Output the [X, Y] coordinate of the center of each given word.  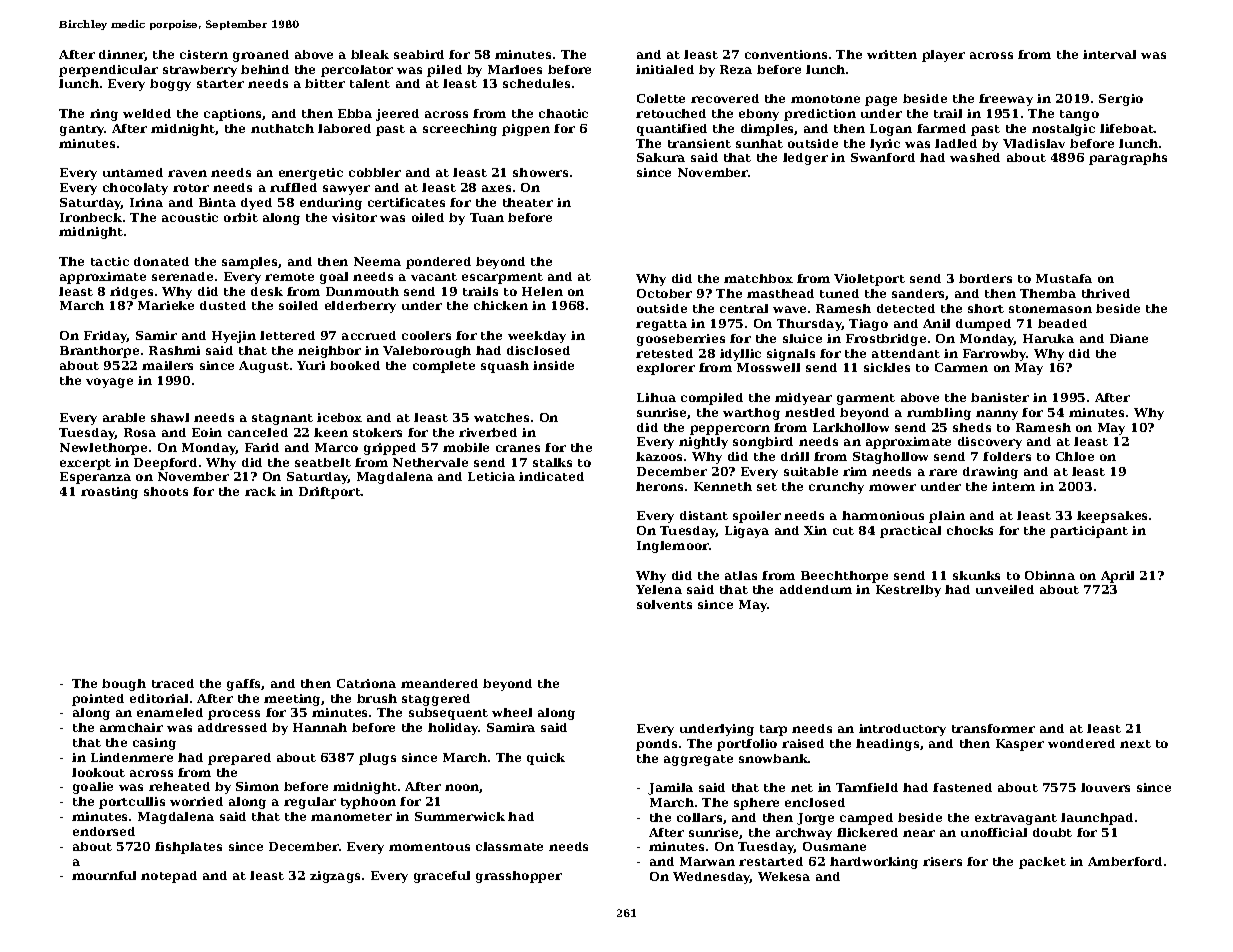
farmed [941, 128]
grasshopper [519, 877]
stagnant [282, 419]
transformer [993, 728]
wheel [512, 712]
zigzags [335, 877]
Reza [736, 69]
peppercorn [730, 430]
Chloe [1075, 456]
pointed [98, 700]
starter [220, 84]
